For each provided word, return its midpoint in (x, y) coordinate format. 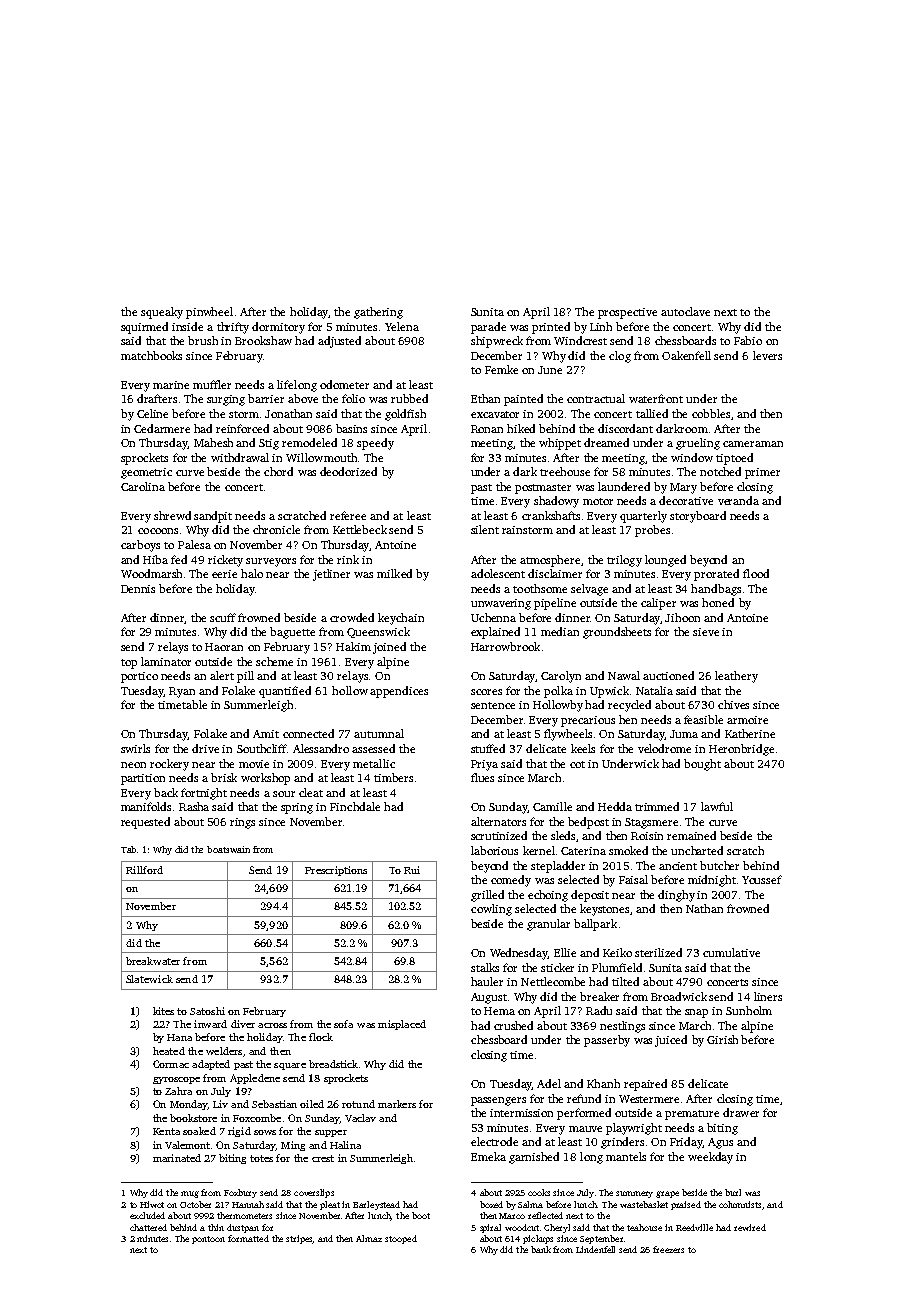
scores (486, 692)
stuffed (488, 748)
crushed (513, 1025)
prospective (627, 313)
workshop (265, 779)
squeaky (162, 313)
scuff (223, 617)
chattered (148, 1227)
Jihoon (682, 617)
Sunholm (749, 1010)
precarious (588, 721)
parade (488, 328)
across (272, 1025)
